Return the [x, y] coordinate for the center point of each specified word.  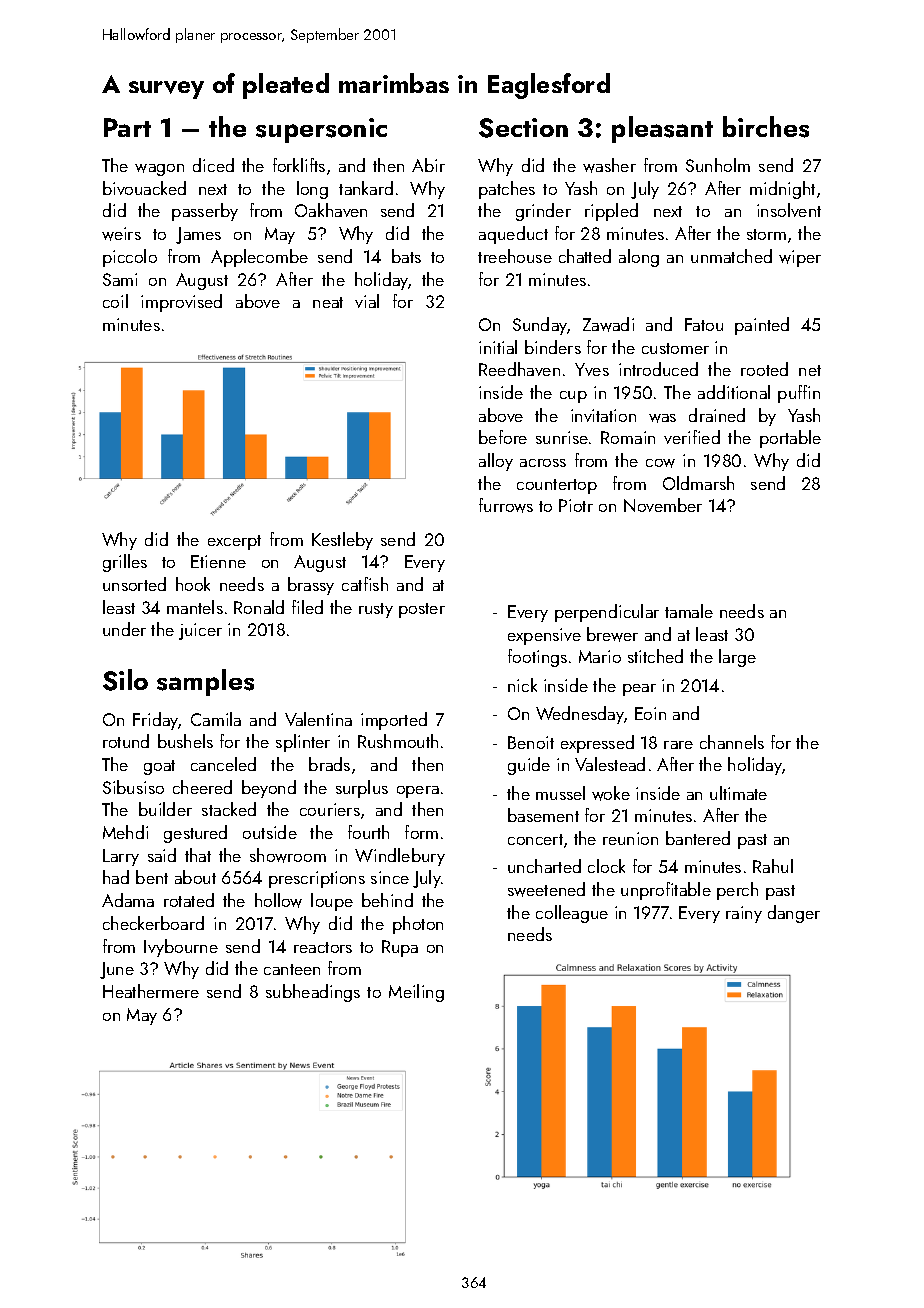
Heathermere [151, 991]
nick [522, 685]
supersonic [321, 130]
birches [766, 127]
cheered [202, 787]
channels [732, 742]
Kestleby [342, 541]
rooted [764, 369]
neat [328, 302]
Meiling [416, 993]
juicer [200, 631]
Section [523, 128]
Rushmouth [398, 741]
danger [794, 914]
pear [639, 690]
